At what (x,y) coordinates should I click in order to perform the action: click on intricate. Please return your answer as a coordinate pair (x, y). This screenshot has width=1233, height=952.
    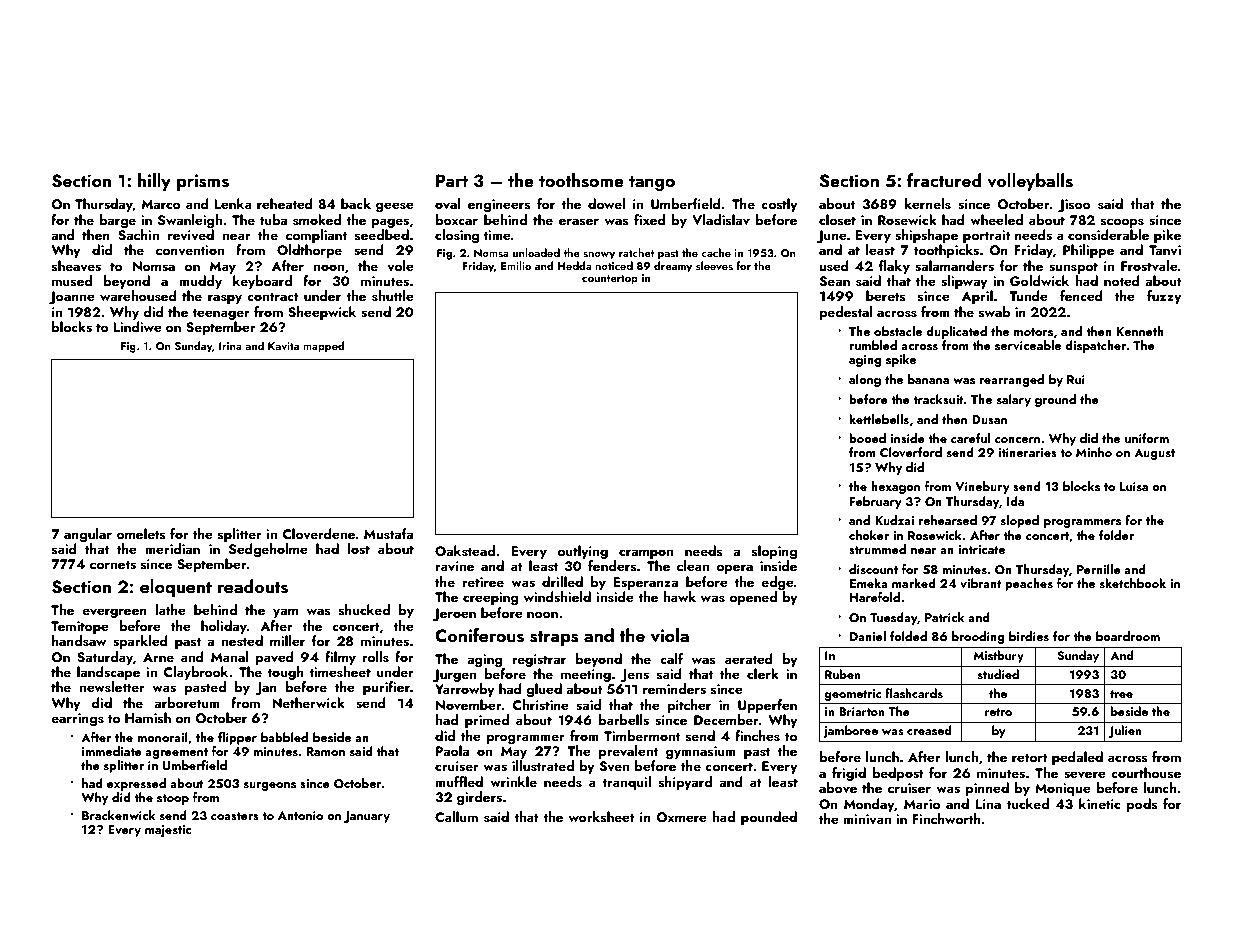
    Looking at the image, I should click on (981, 549).
